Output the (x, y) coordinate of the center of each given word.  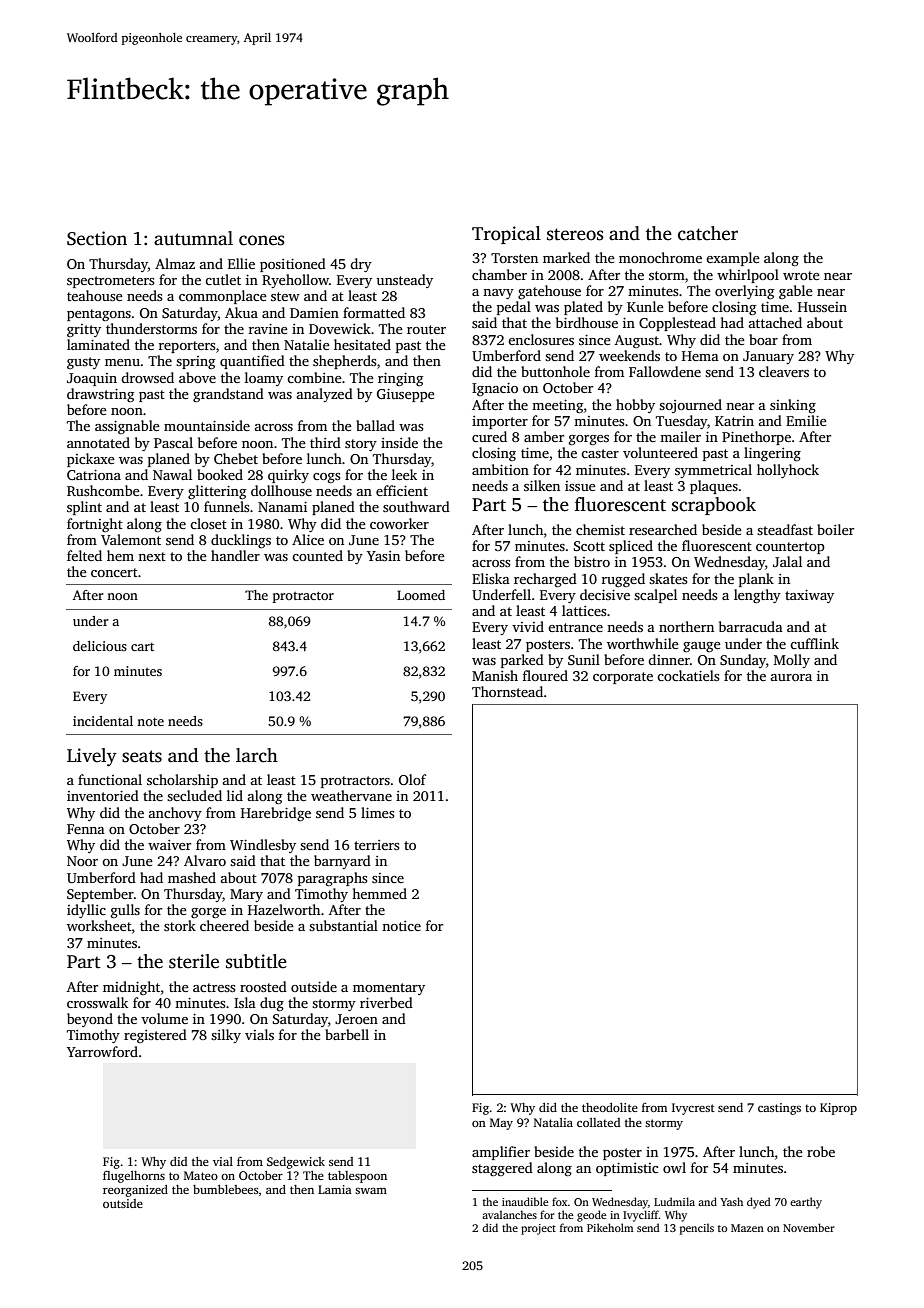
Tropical (506, 235)
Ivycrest (693, 1109)
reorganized (135, 1191)
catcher (708, 233)
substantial (343, 925)
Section (97, 238)
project (538, 1229)
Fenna (86, 829)
